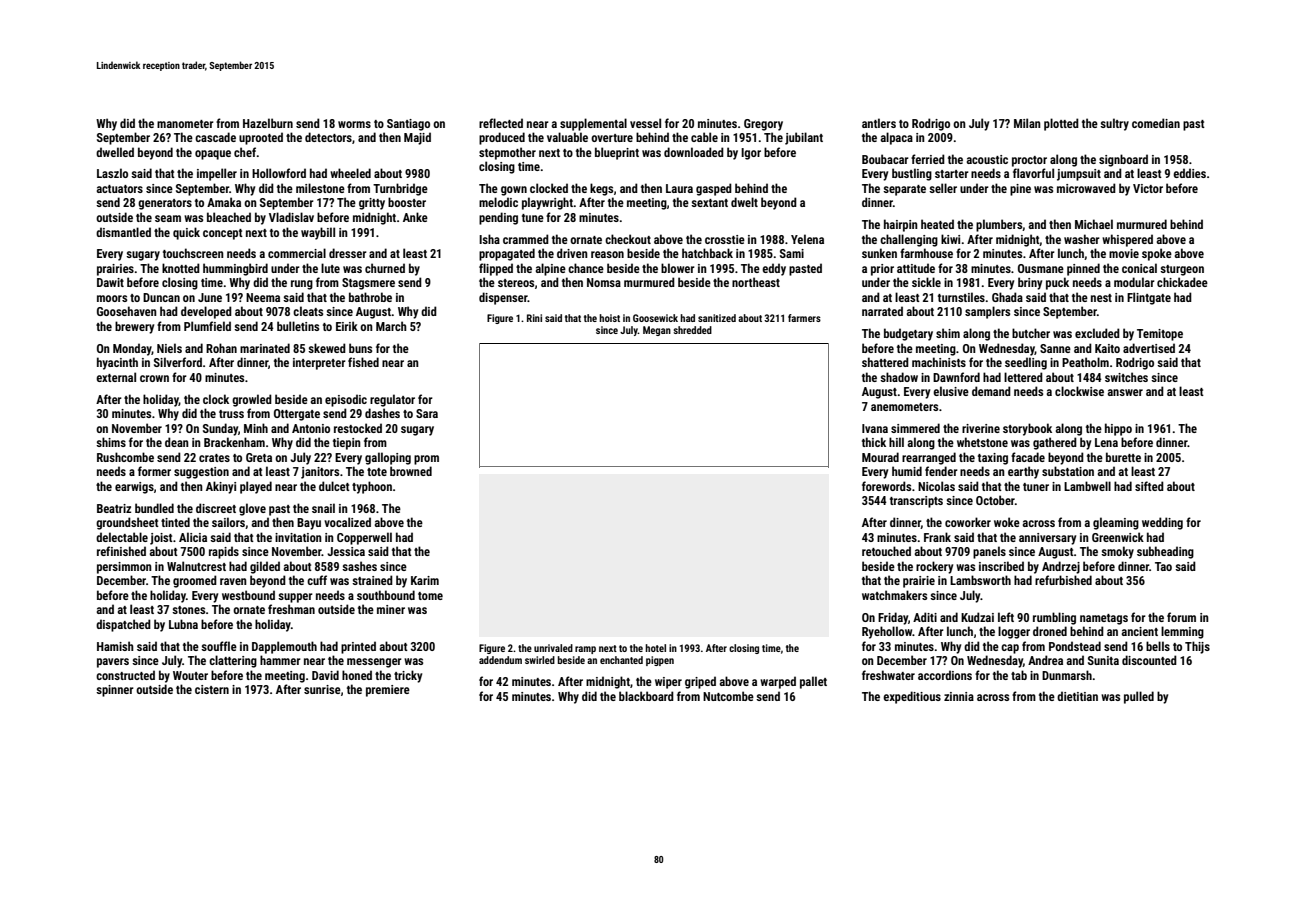 This image has width=1308, height=924. What do you see at coordinates (993, 459) in the image?
I see `taxing` at bounding box center [993, 459].
